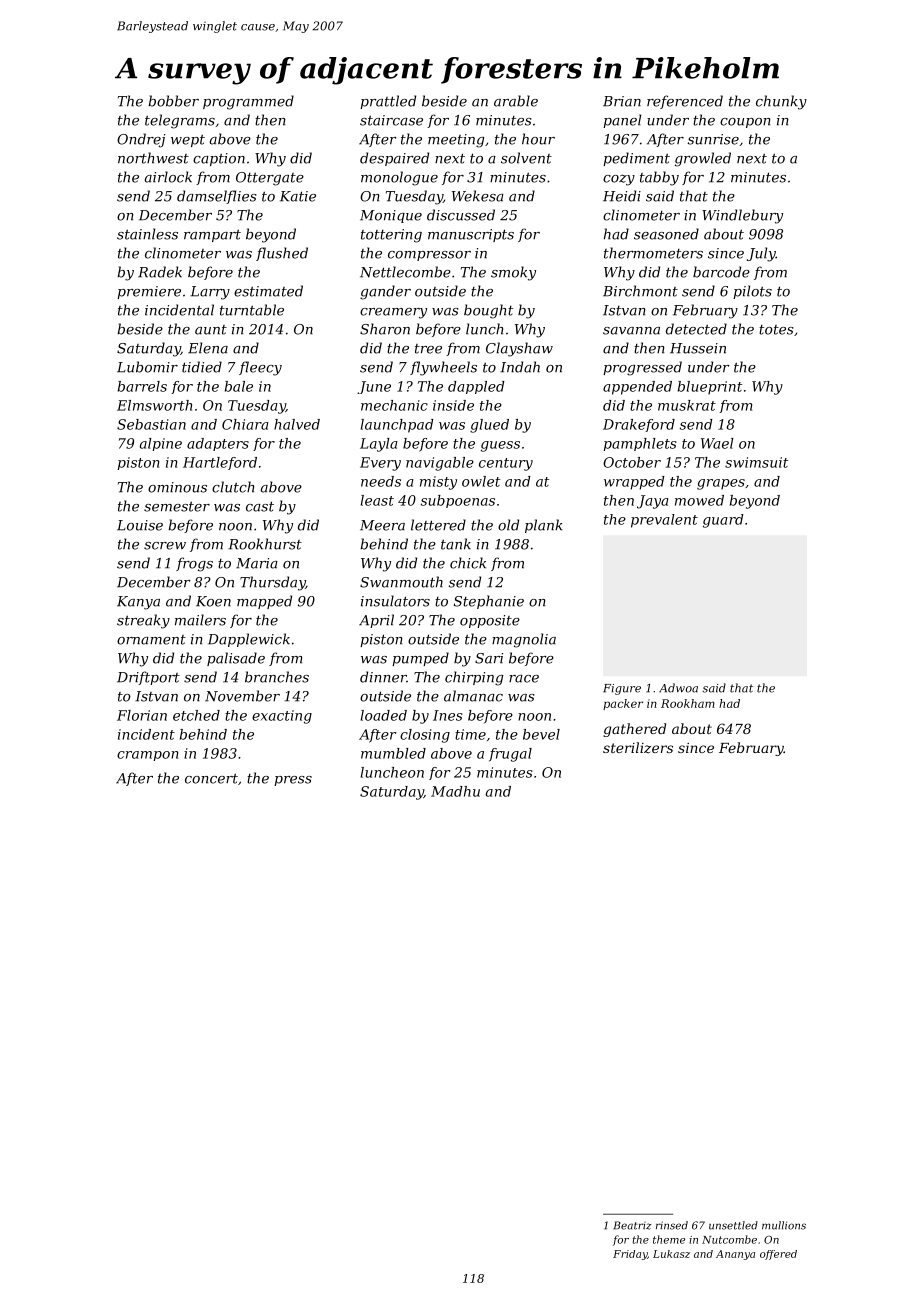  Describe the element at coordinates (666, 234) in the document. I see `seasoned` at that location.
